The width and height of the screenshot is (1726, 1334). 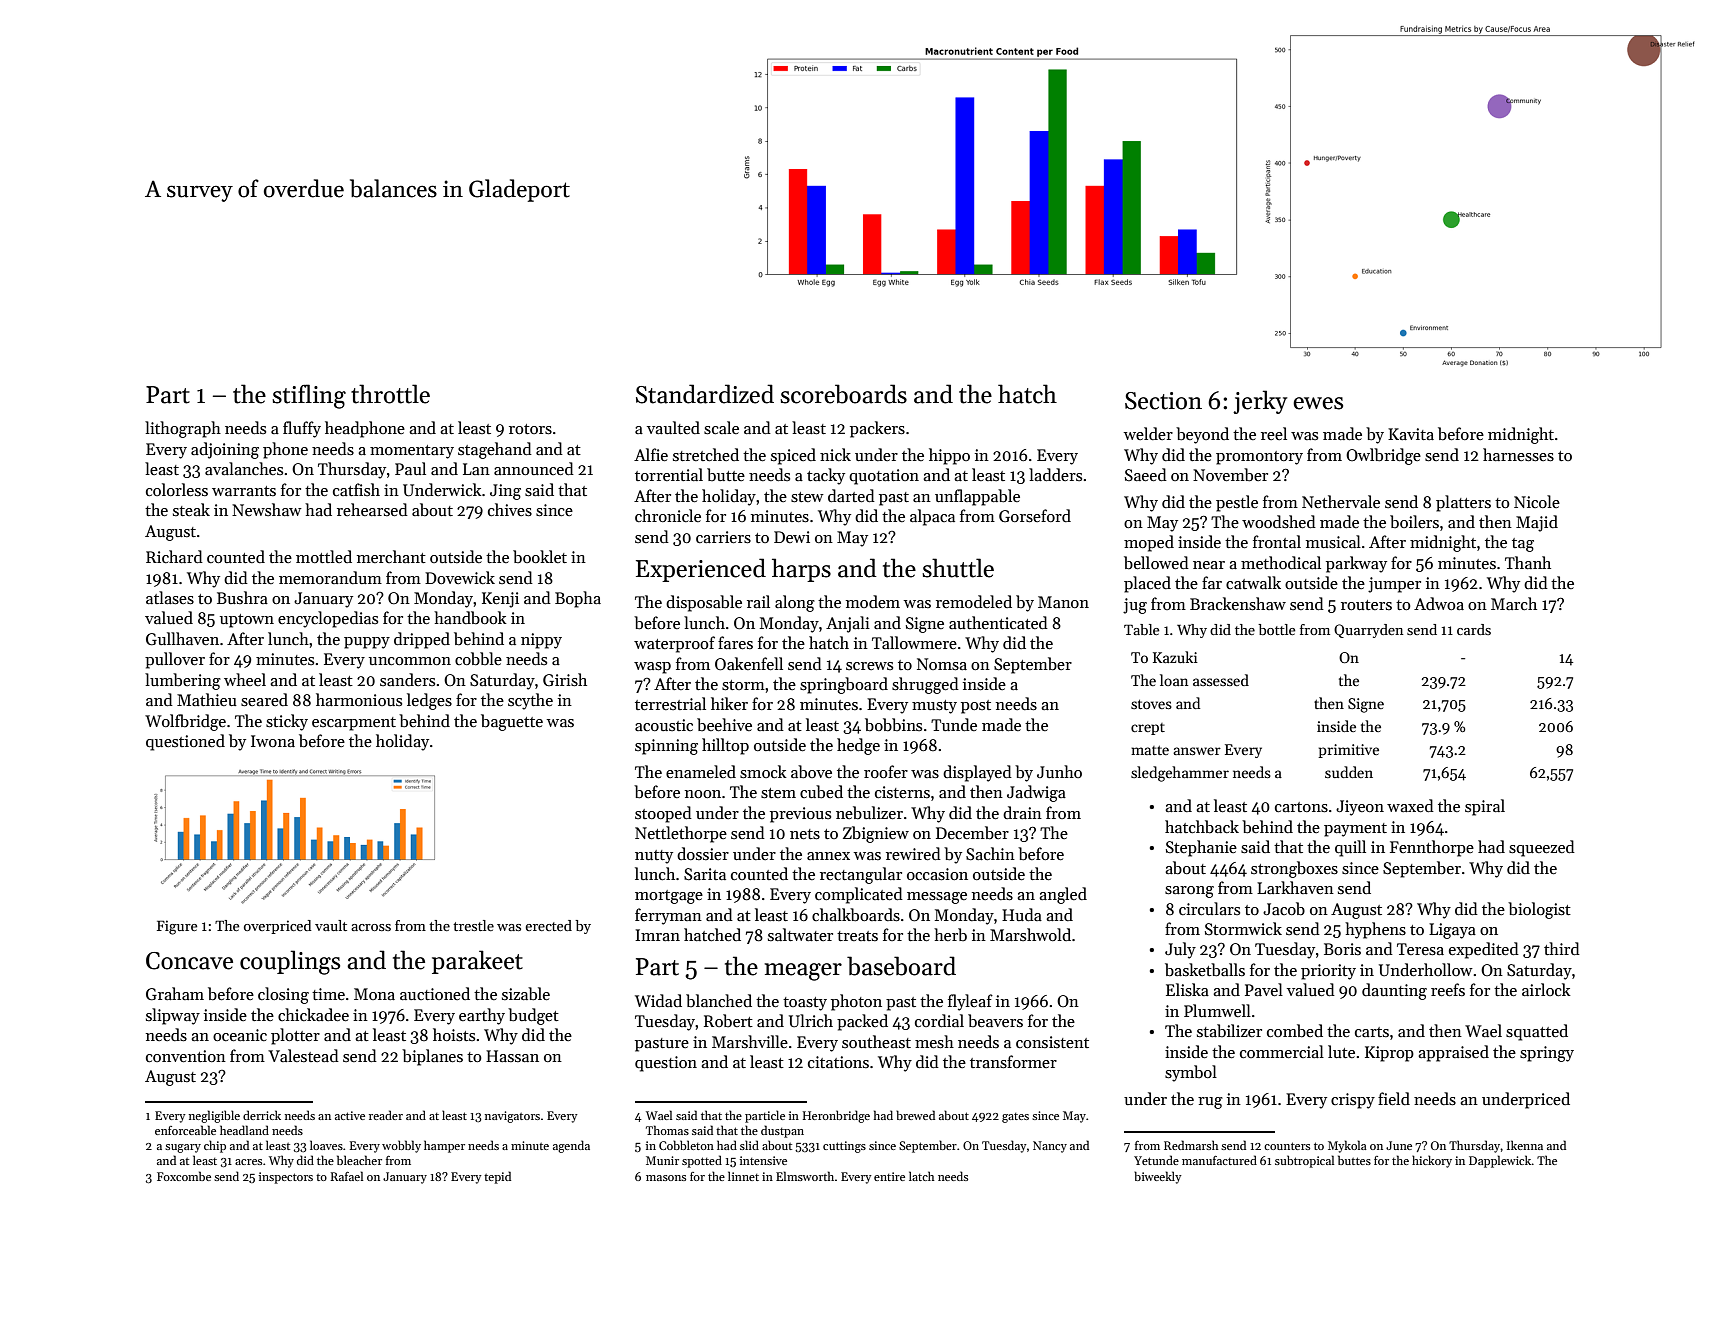 What do you see at coordinates (803, 972) in the screenshot?
I see `meager` at bounding box center [803, 972].
